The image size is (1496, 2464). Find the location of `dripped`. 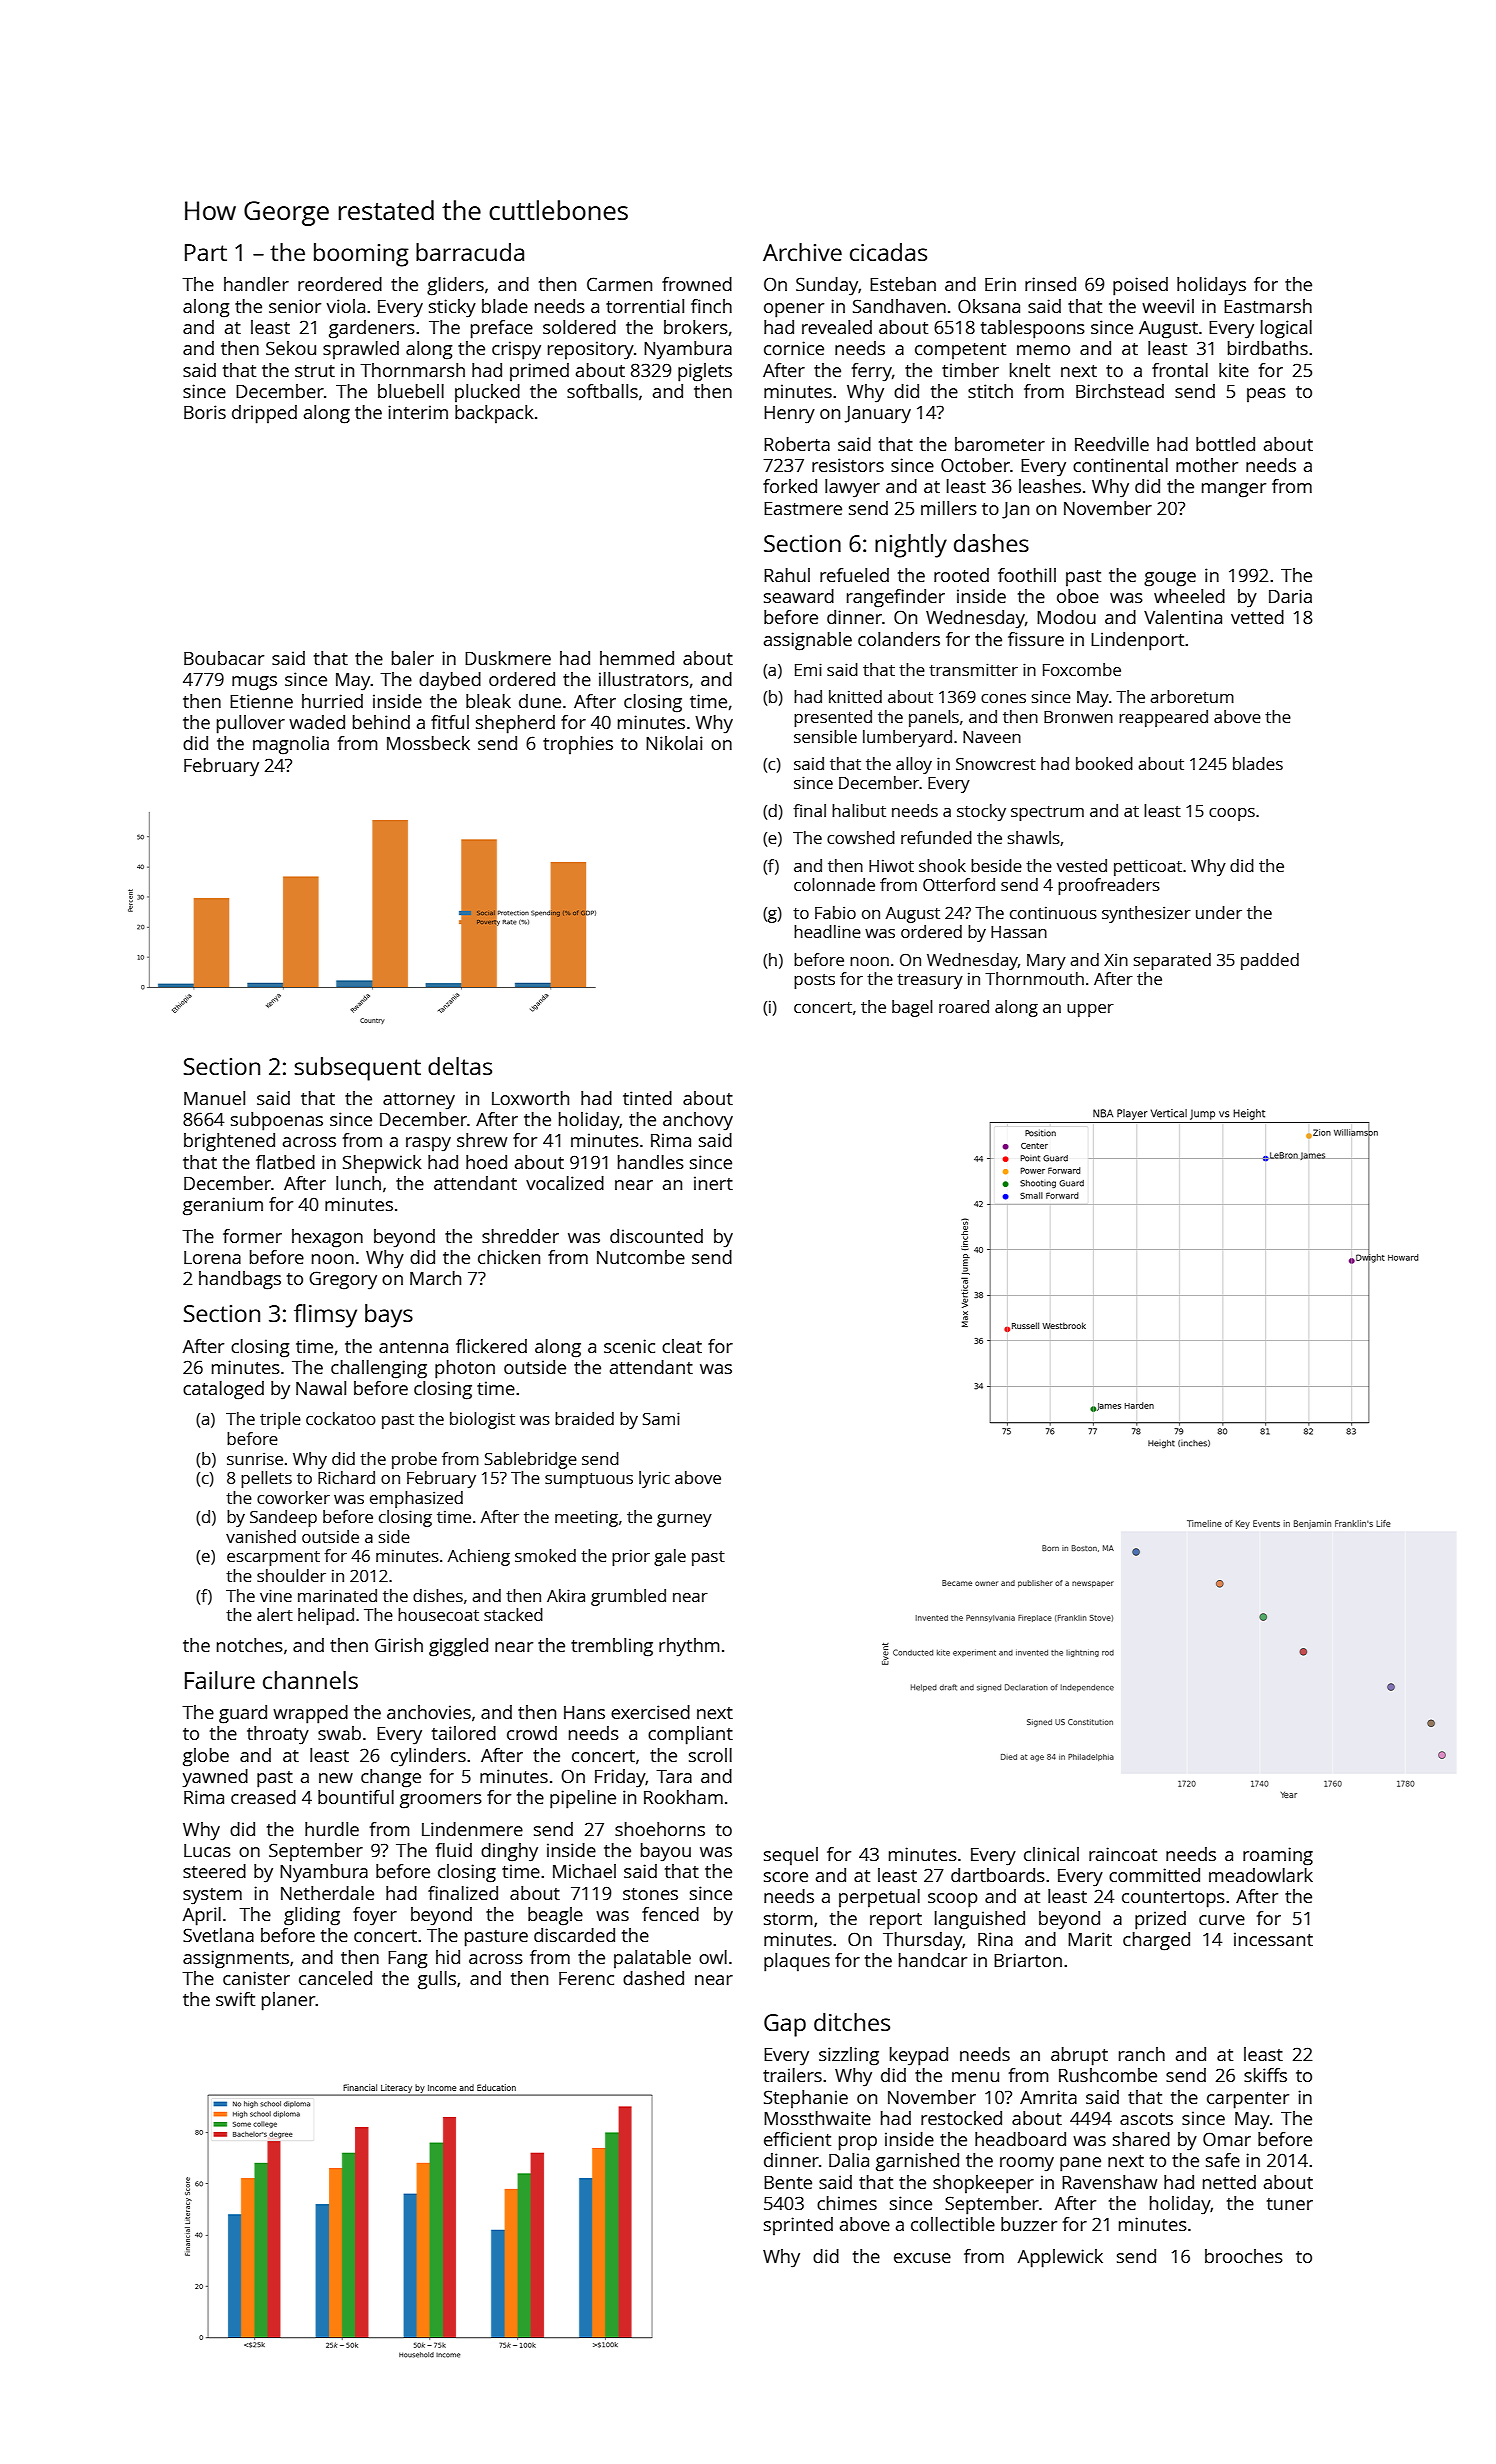

dripped is located at coordinates (264, 414).
